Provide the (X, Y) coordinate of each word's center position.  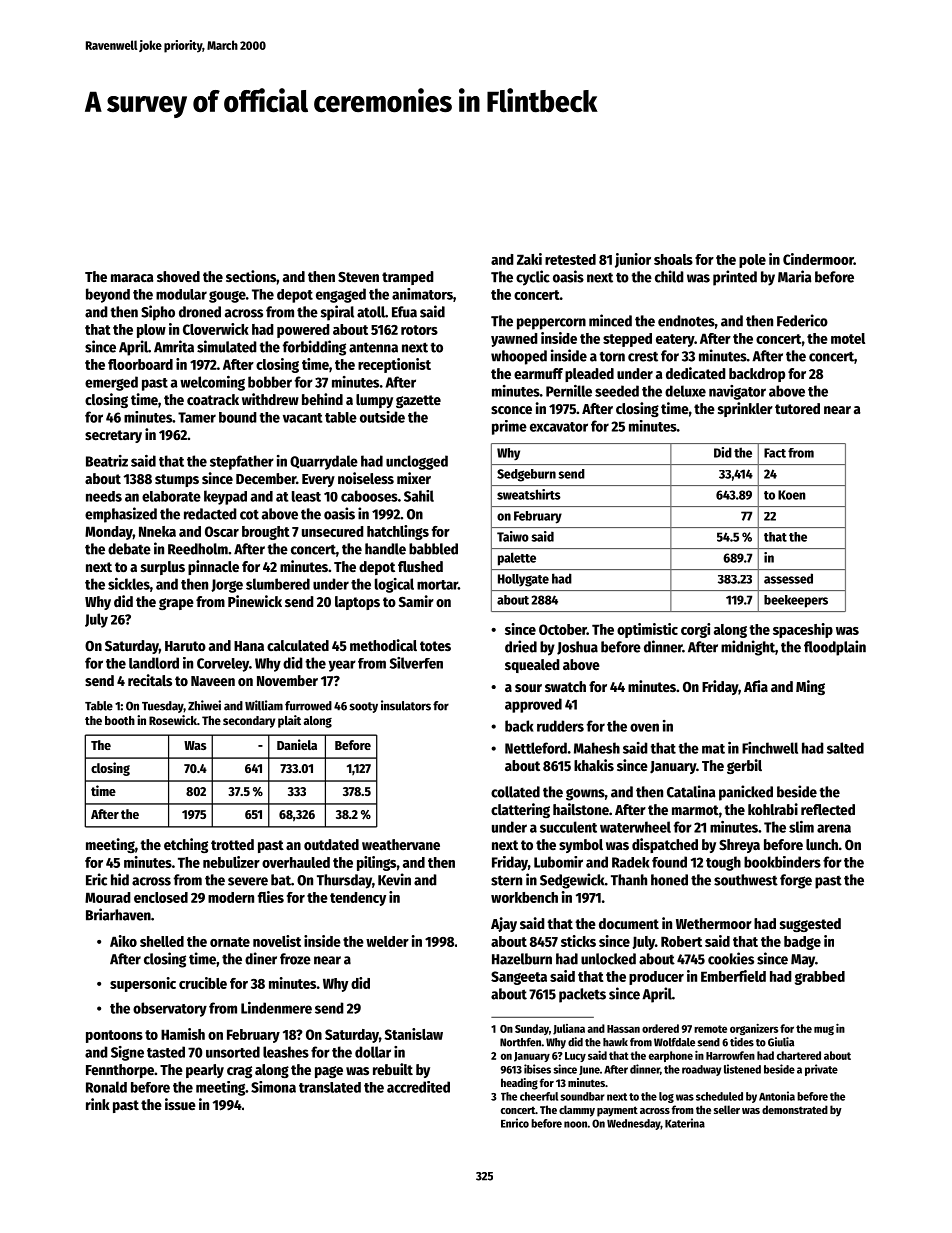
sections (251, 276)
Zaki (529, 259)
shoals (673, 259)
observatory (170, 1009)
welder (387, 941)
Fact (775, 453)
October (563, 629)
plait (289, 721)
